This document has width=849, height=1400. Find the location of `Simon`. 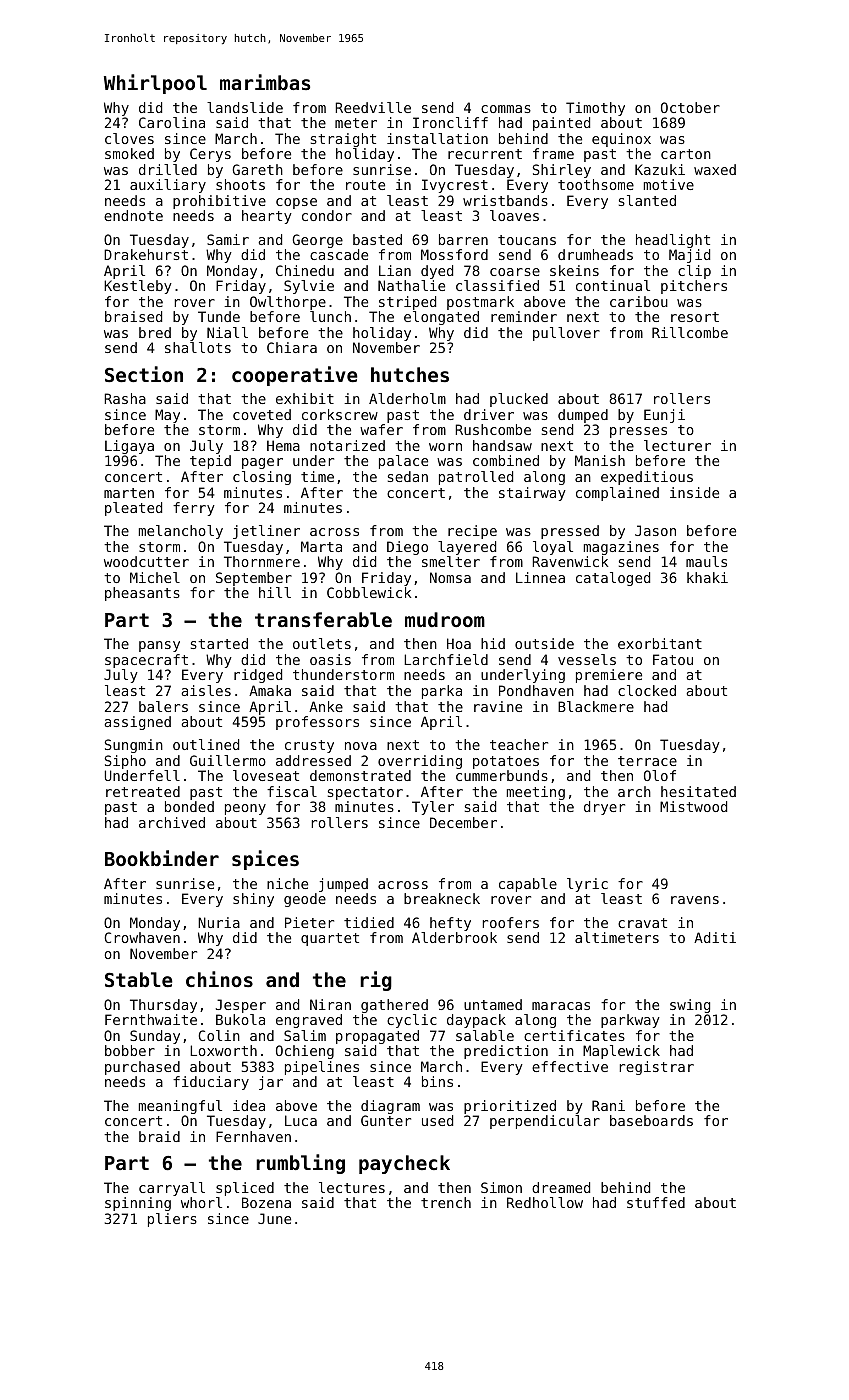

Simon is located at coordinates (501, 1187).
